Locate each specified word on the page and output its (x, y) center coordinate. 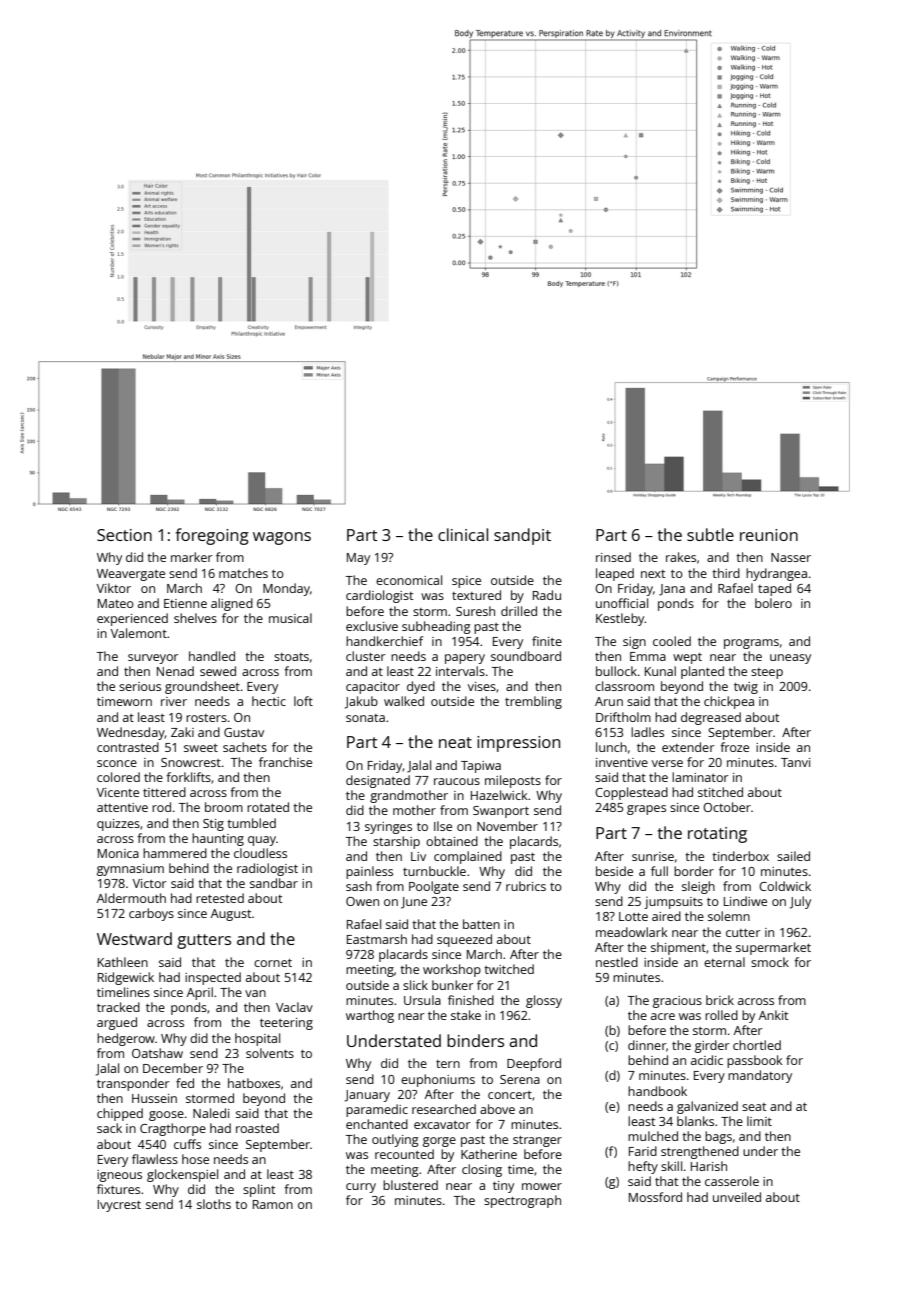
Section (124, 535)
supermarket (773, 948)
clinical (463, 534)
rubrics (526, 886)
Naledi (211, 1113)
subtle (710, 534)
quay (262, 841)
